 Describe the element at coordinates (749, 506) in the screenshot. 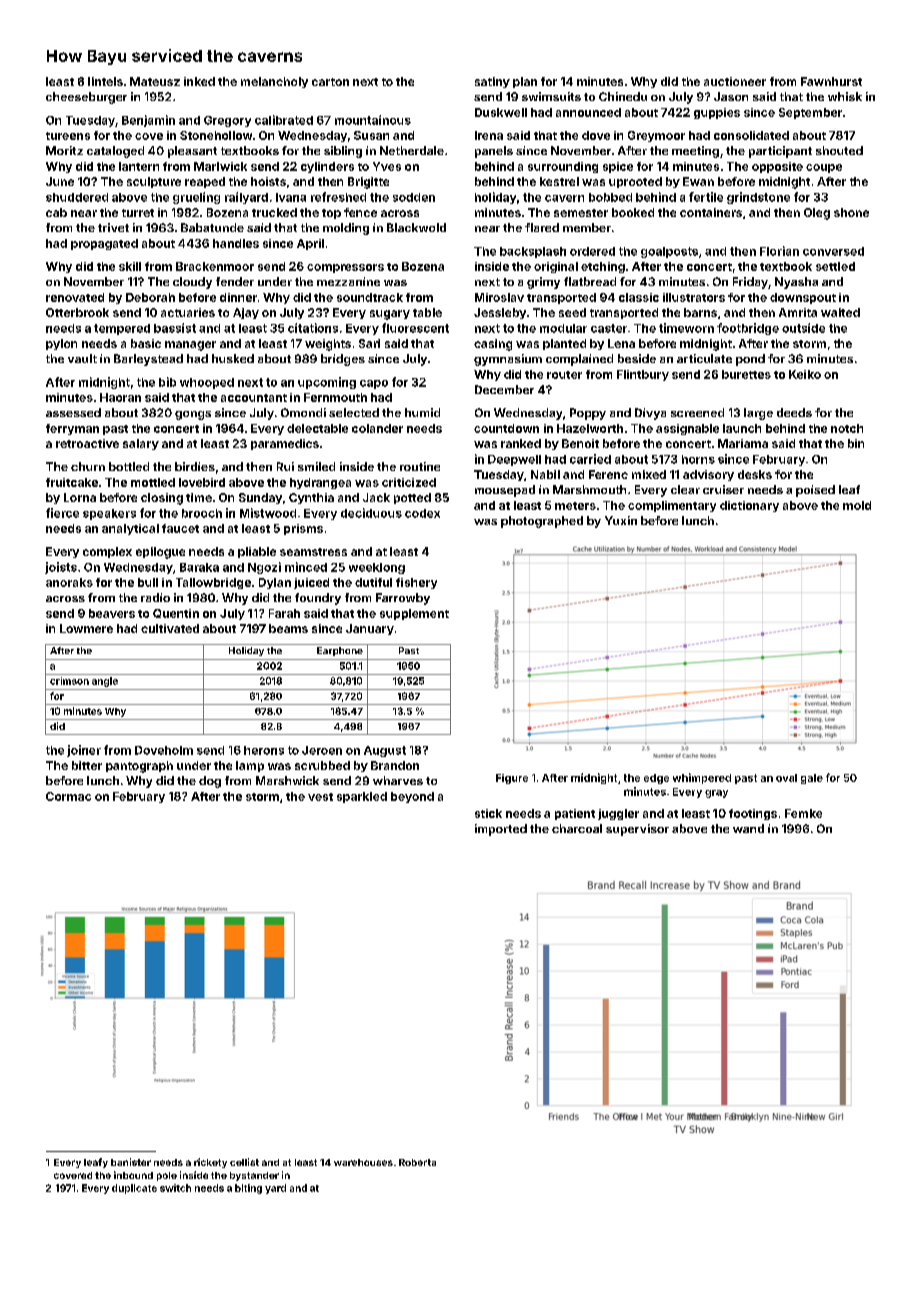

I see `dictionary` at that location.
